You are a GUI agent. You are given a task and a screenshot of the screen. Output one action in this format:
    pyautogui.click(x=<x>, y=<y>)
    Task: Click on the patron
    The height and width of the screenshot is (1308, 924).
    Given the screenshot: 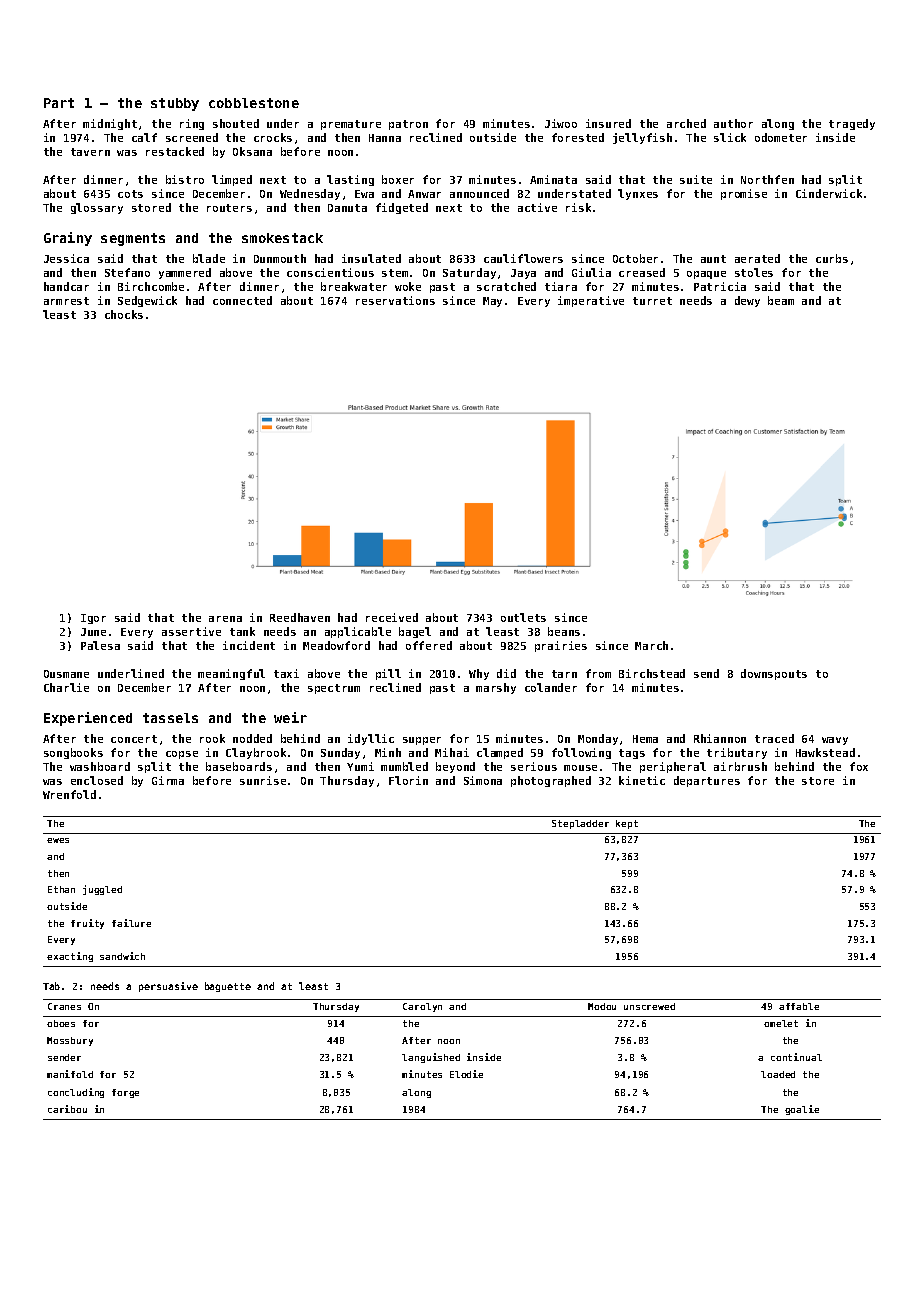 What is the action you would take?
    pyautogui.click(x=408, y=125)
